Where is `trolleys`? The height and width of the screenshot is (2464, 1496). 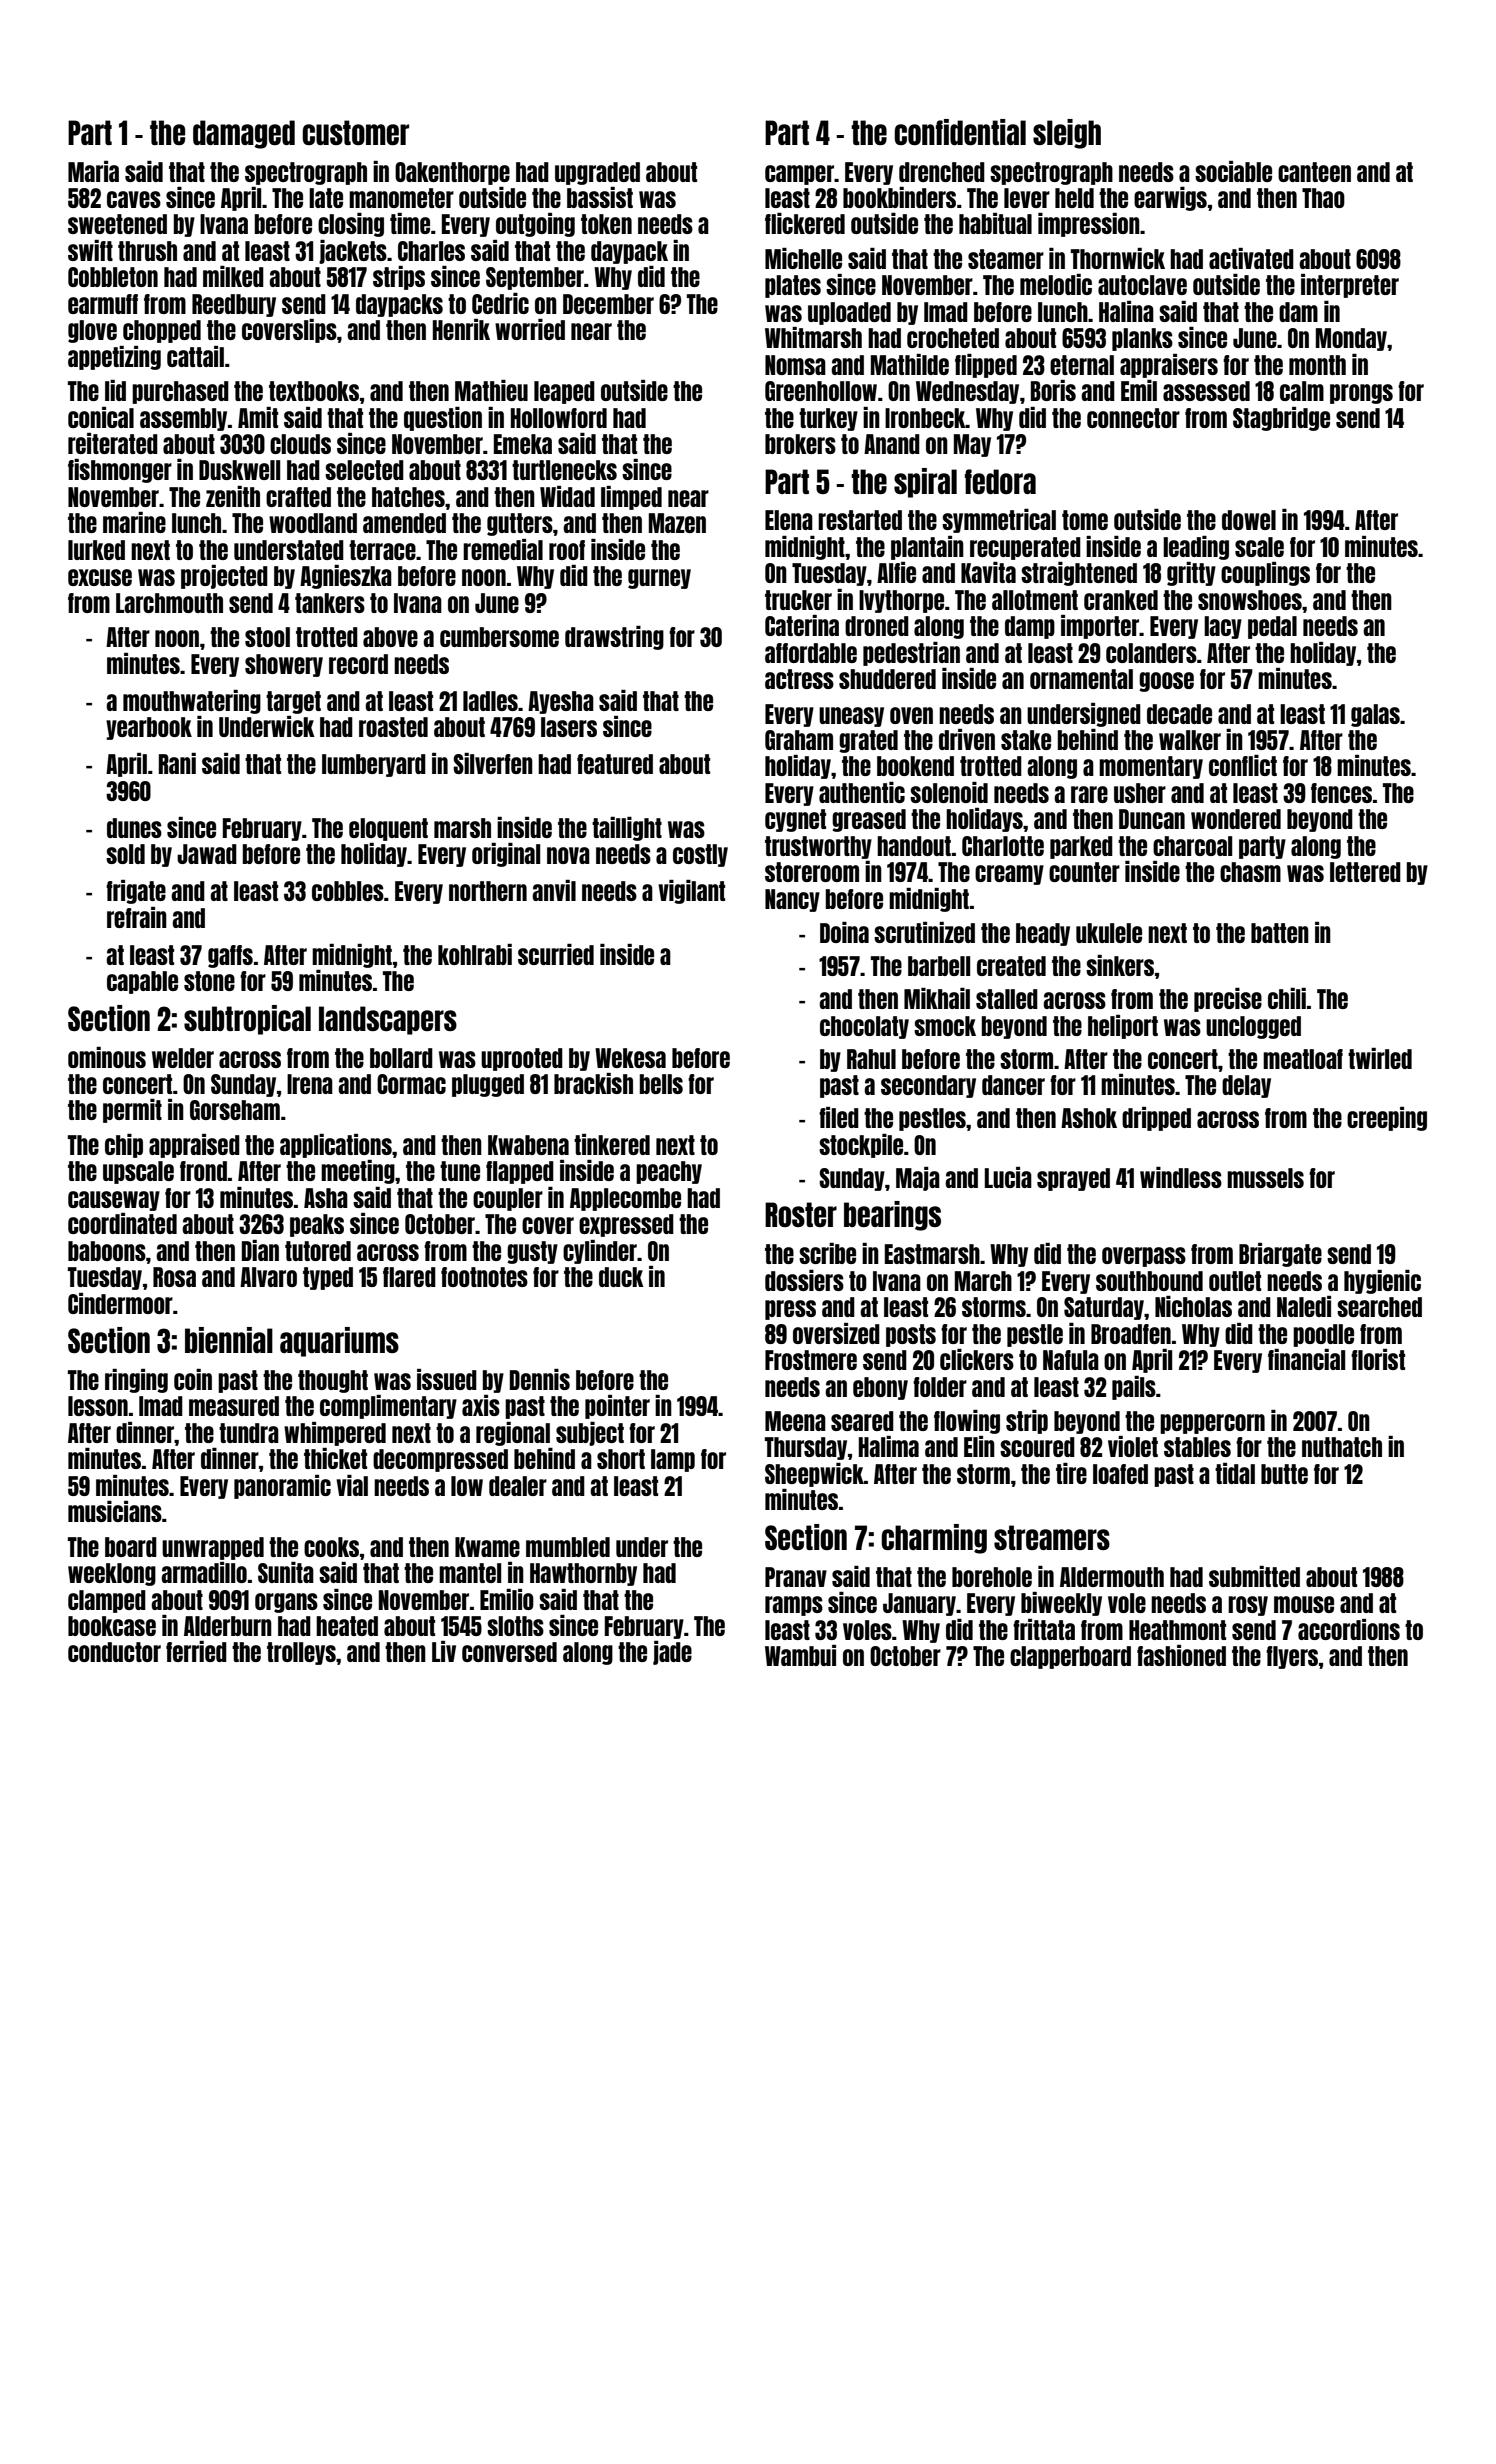 trolleys is located at coordinates (301, 1653).
